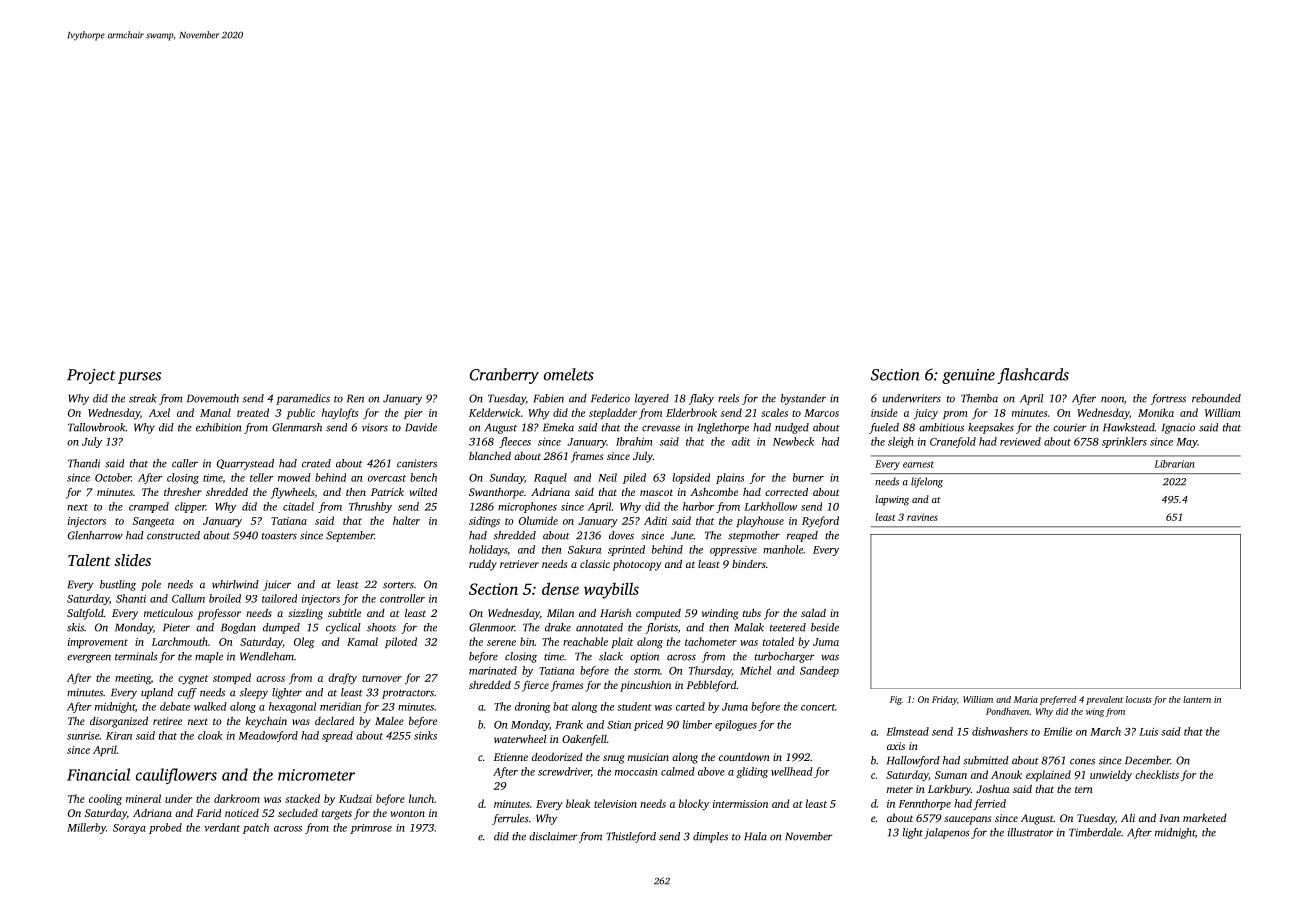 This page has width=1308, height=924. What do you see at coordinates (968, 376) in the page?
I see `genuine` at bounding box center [968, 376].
